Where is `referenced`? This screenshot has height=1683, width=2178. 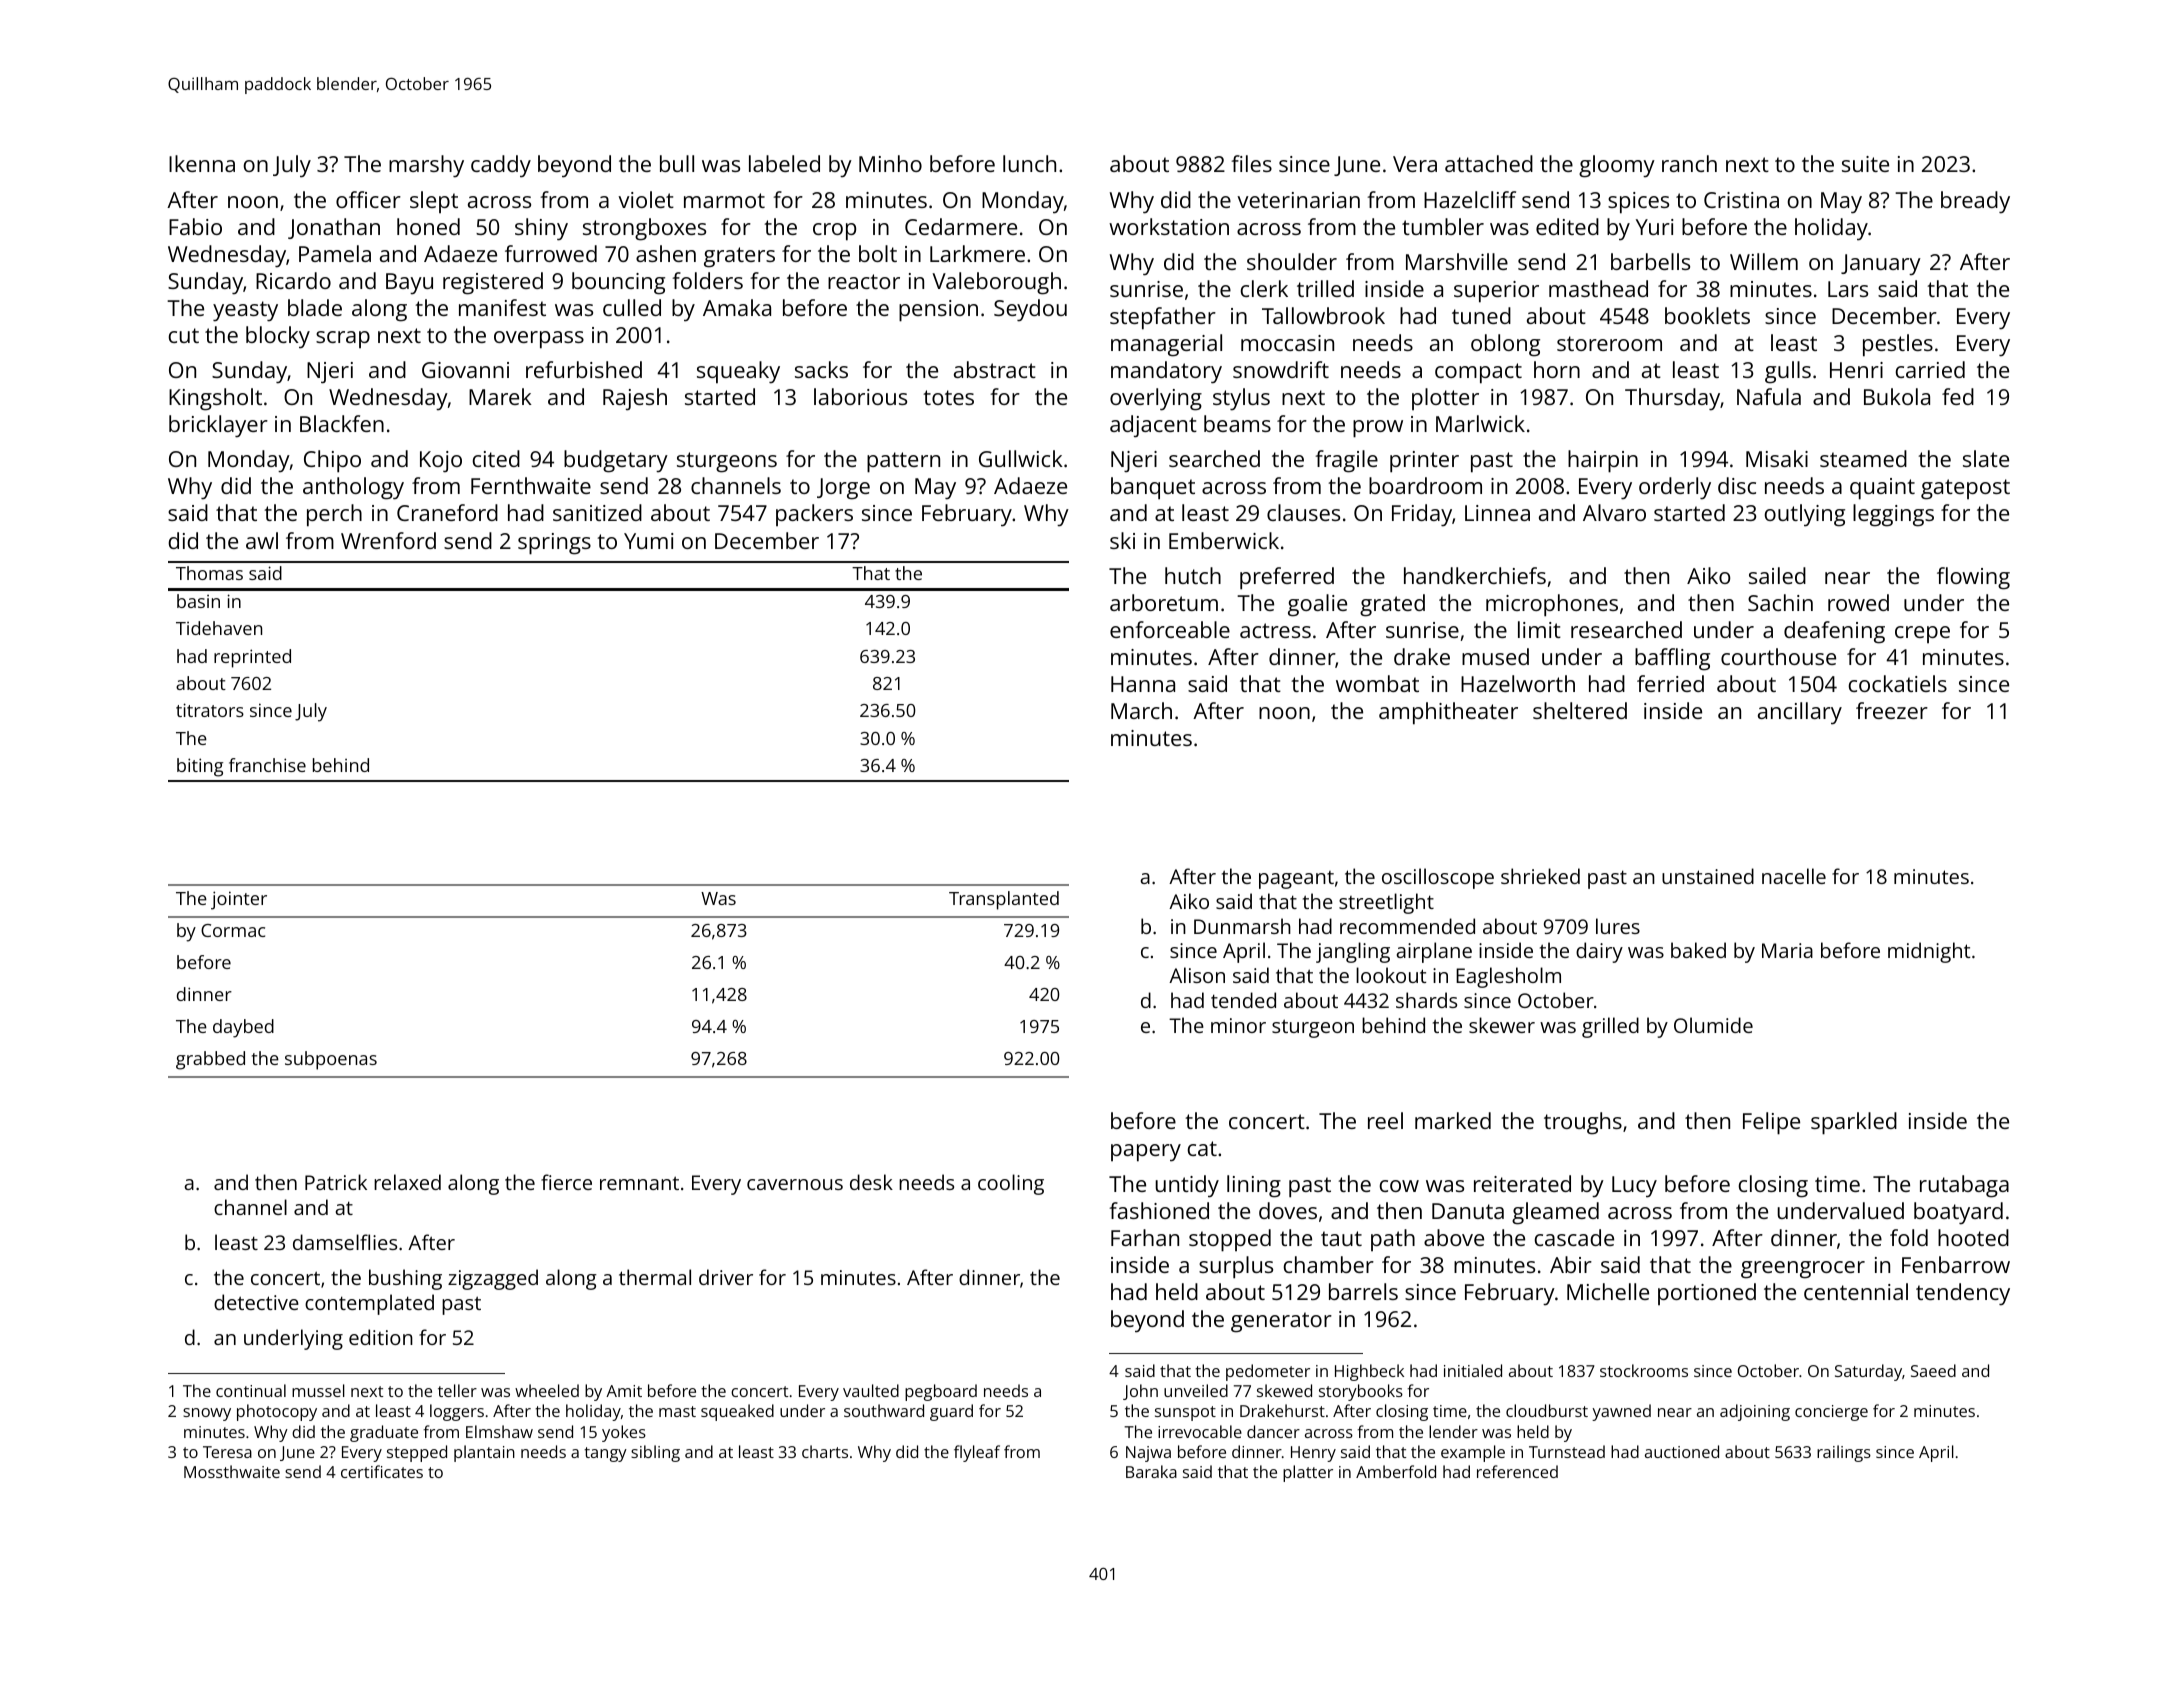 referenced is located at coordinates (1517, 1471).
